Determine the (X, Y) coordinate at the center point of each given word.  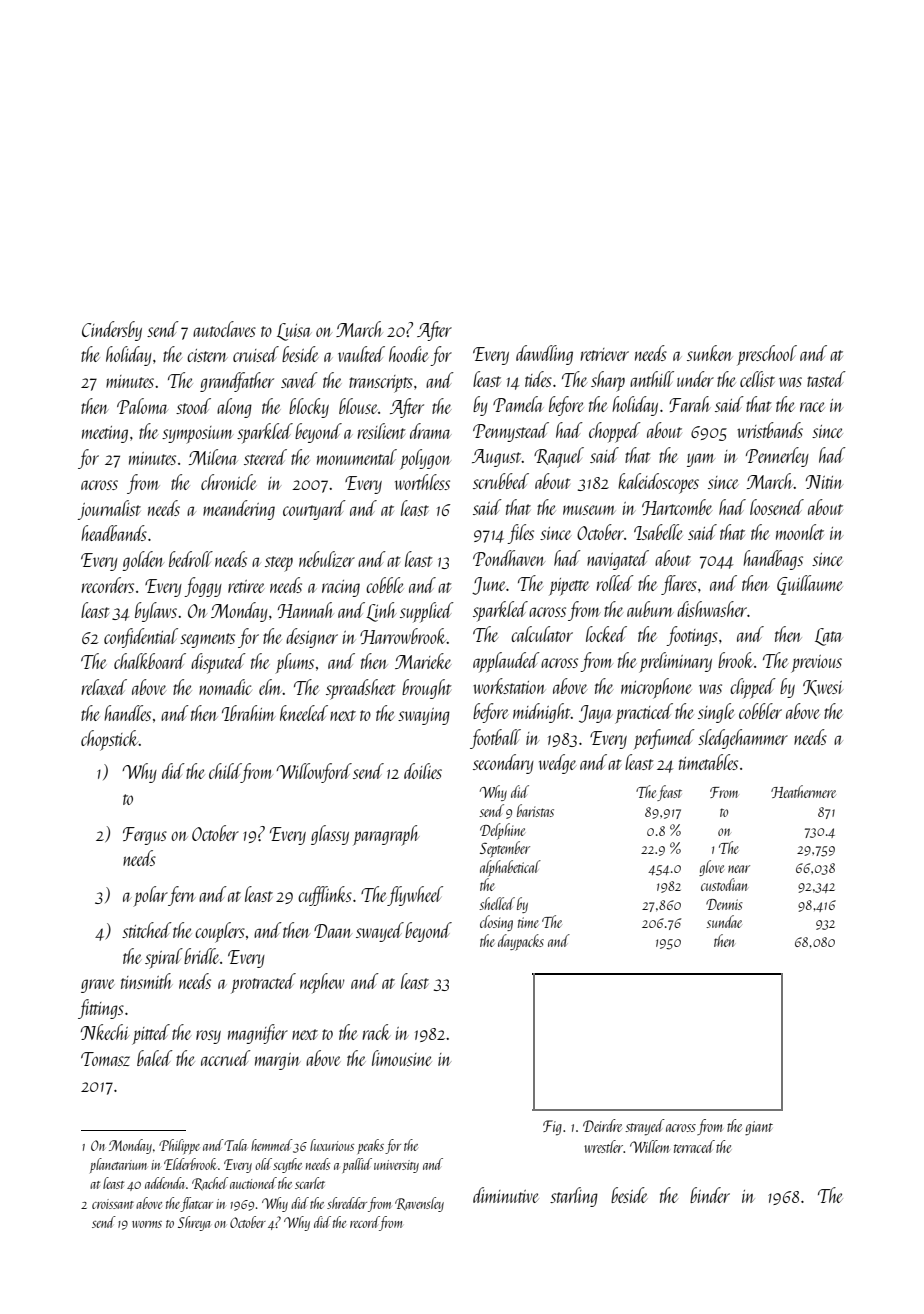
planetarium (118, 1165)
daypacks (521, 942)
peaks (371, 1146)
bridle (201, 956)
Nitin (824, 482)
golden (143, 561)
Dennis (724, 904)
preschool (767, 355)
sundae (724, 921)
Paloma (142, 406)
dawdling (544, 355)
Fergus (145, 836)
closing (496, 923)
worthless (422, 482)
